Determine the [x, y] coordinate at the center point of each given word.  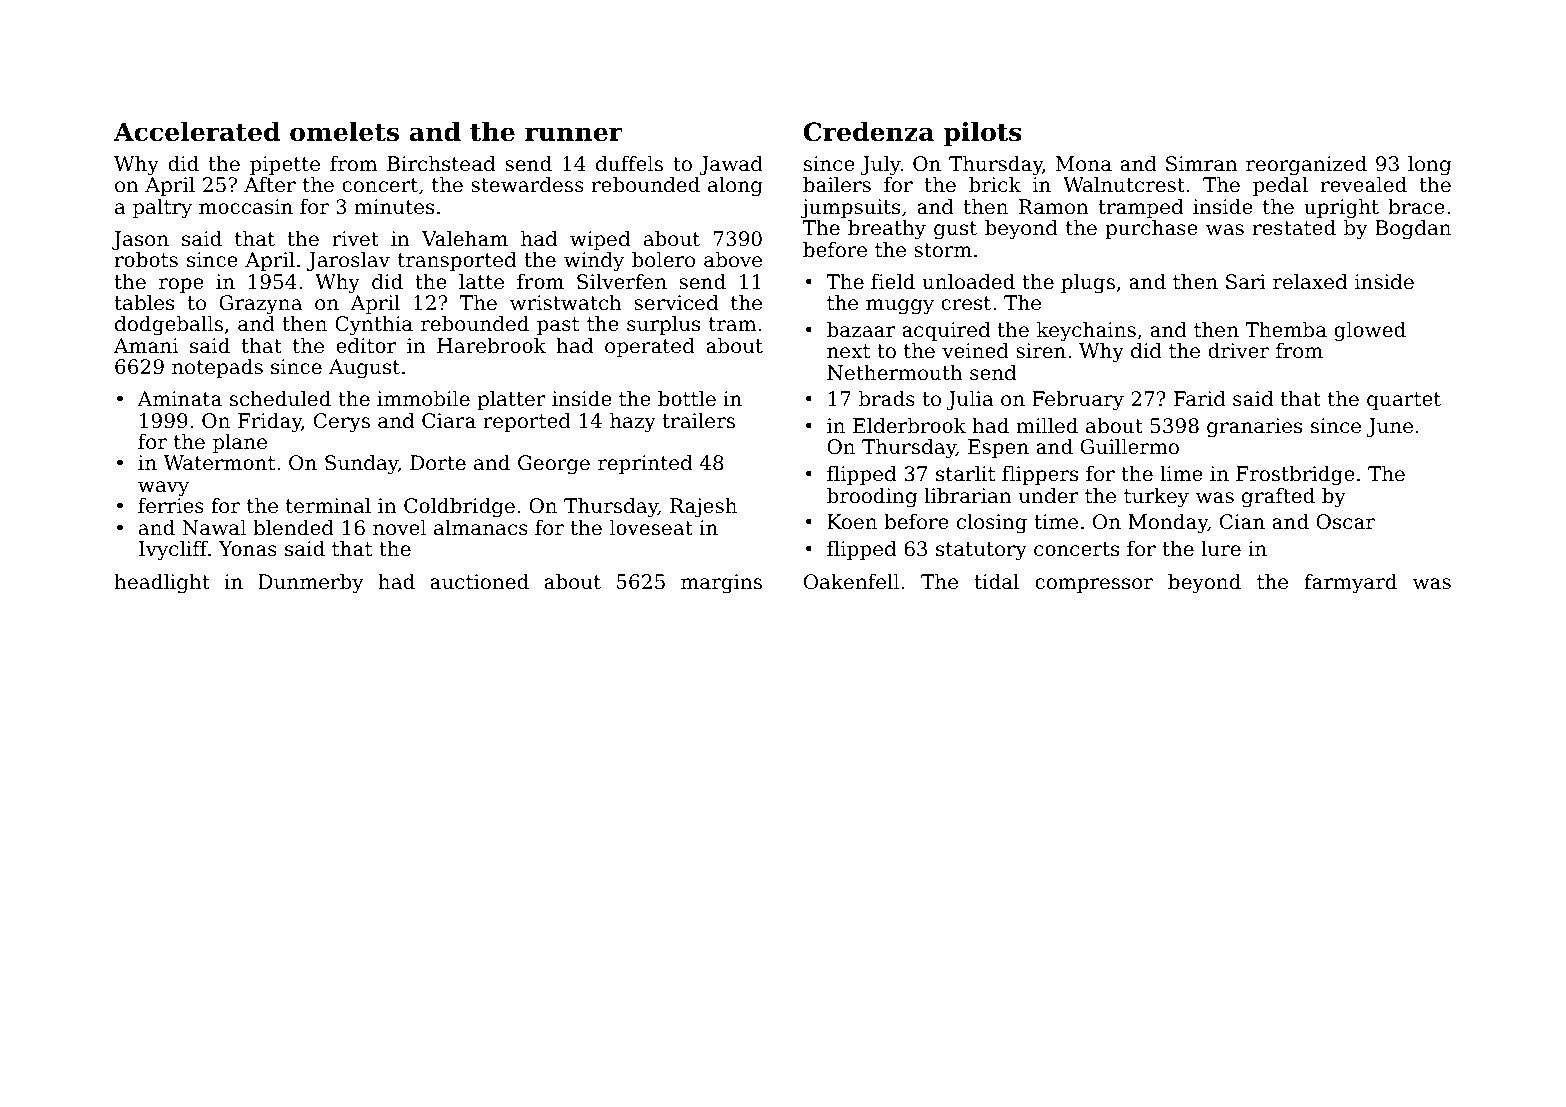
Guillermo [1129, 447]
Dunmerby [311, 584]
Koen [852, 522]
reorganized [1306, 166]
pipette [285, 165]
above [733, 260]
